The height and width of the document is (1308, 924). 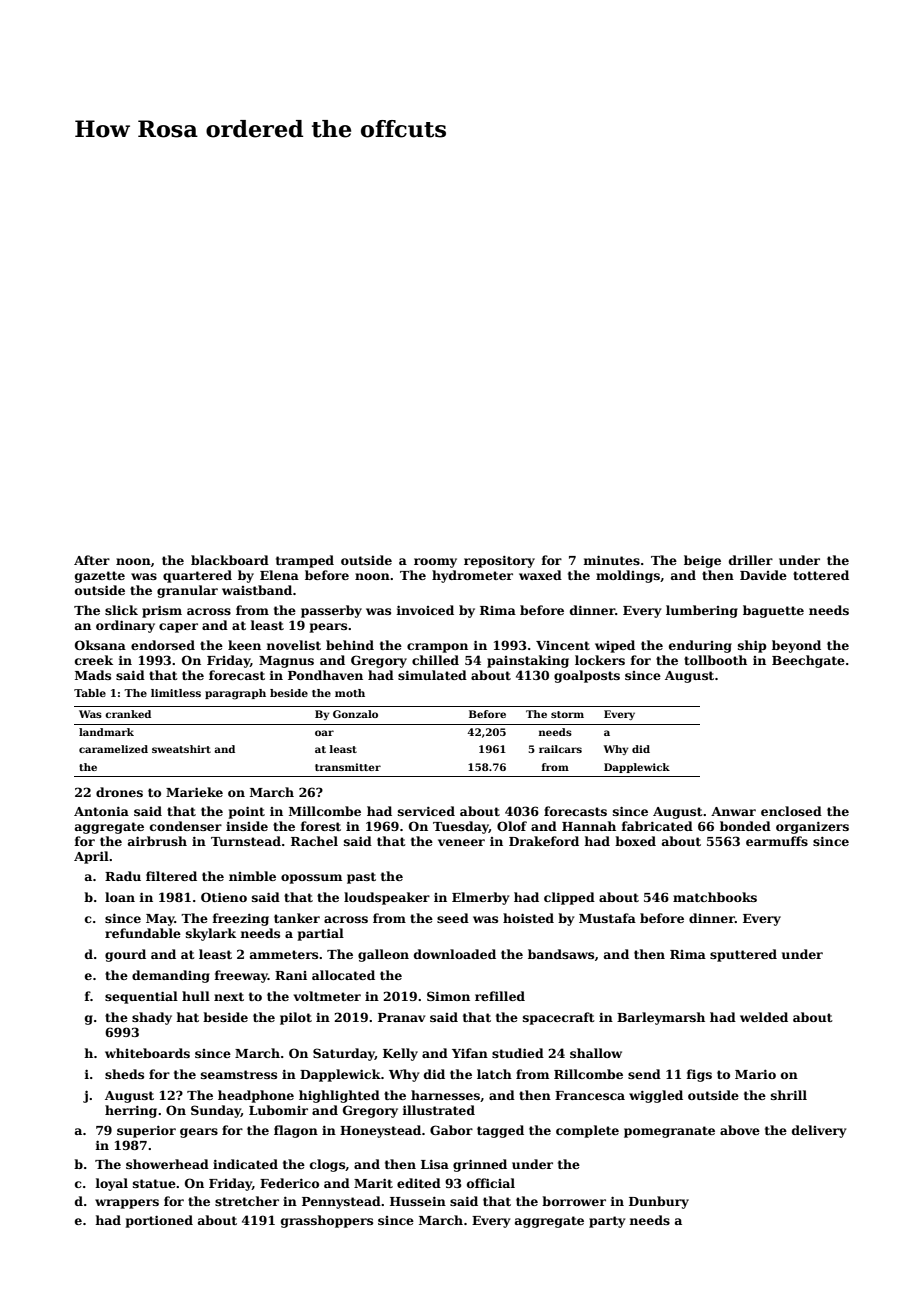 I want to click on Antonia, so click(x=101, y=811).
